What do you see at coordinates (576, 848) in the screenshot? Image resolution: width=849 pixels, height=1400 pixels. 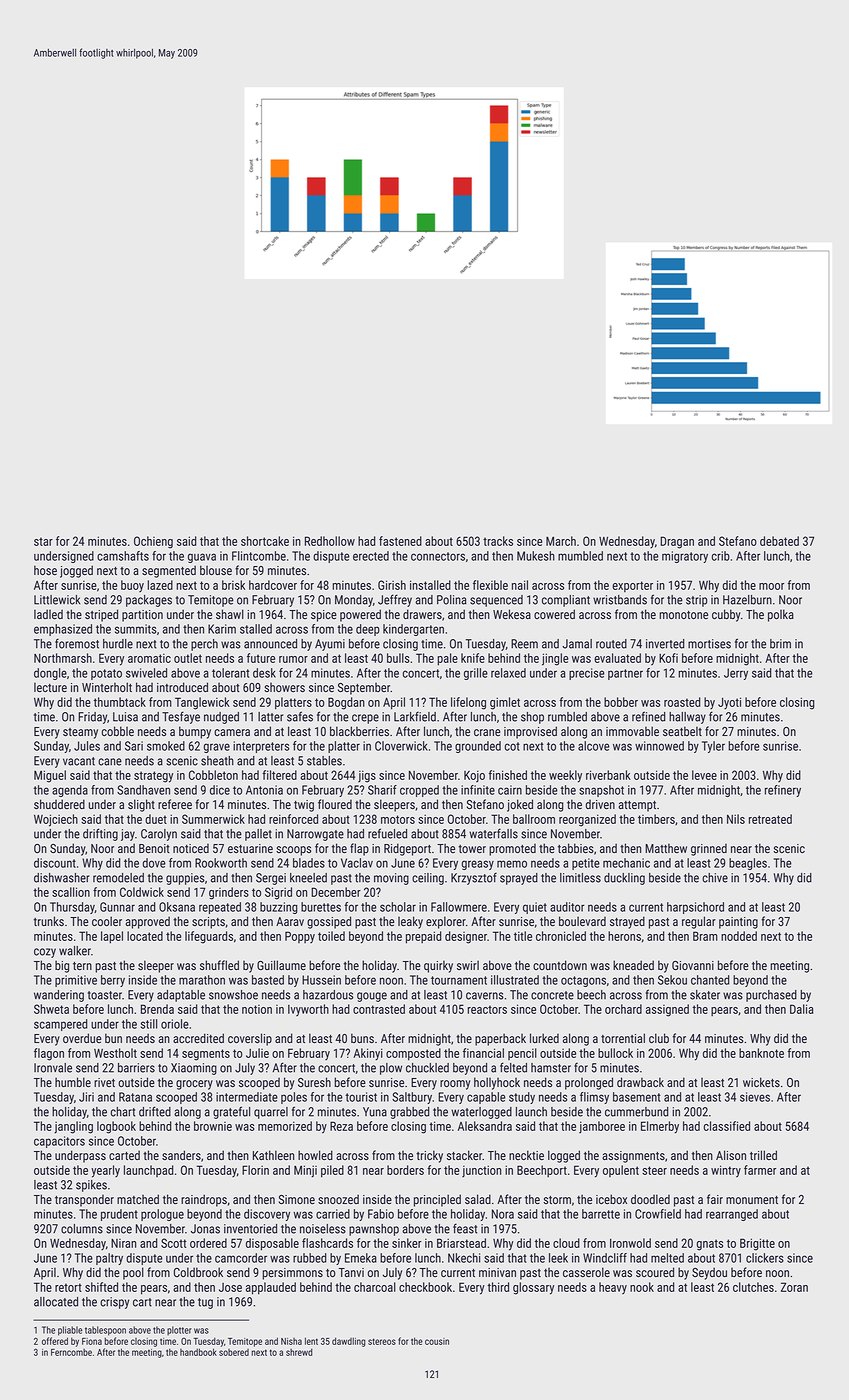 I see `tabbies` at bounding box center [576, 848].
